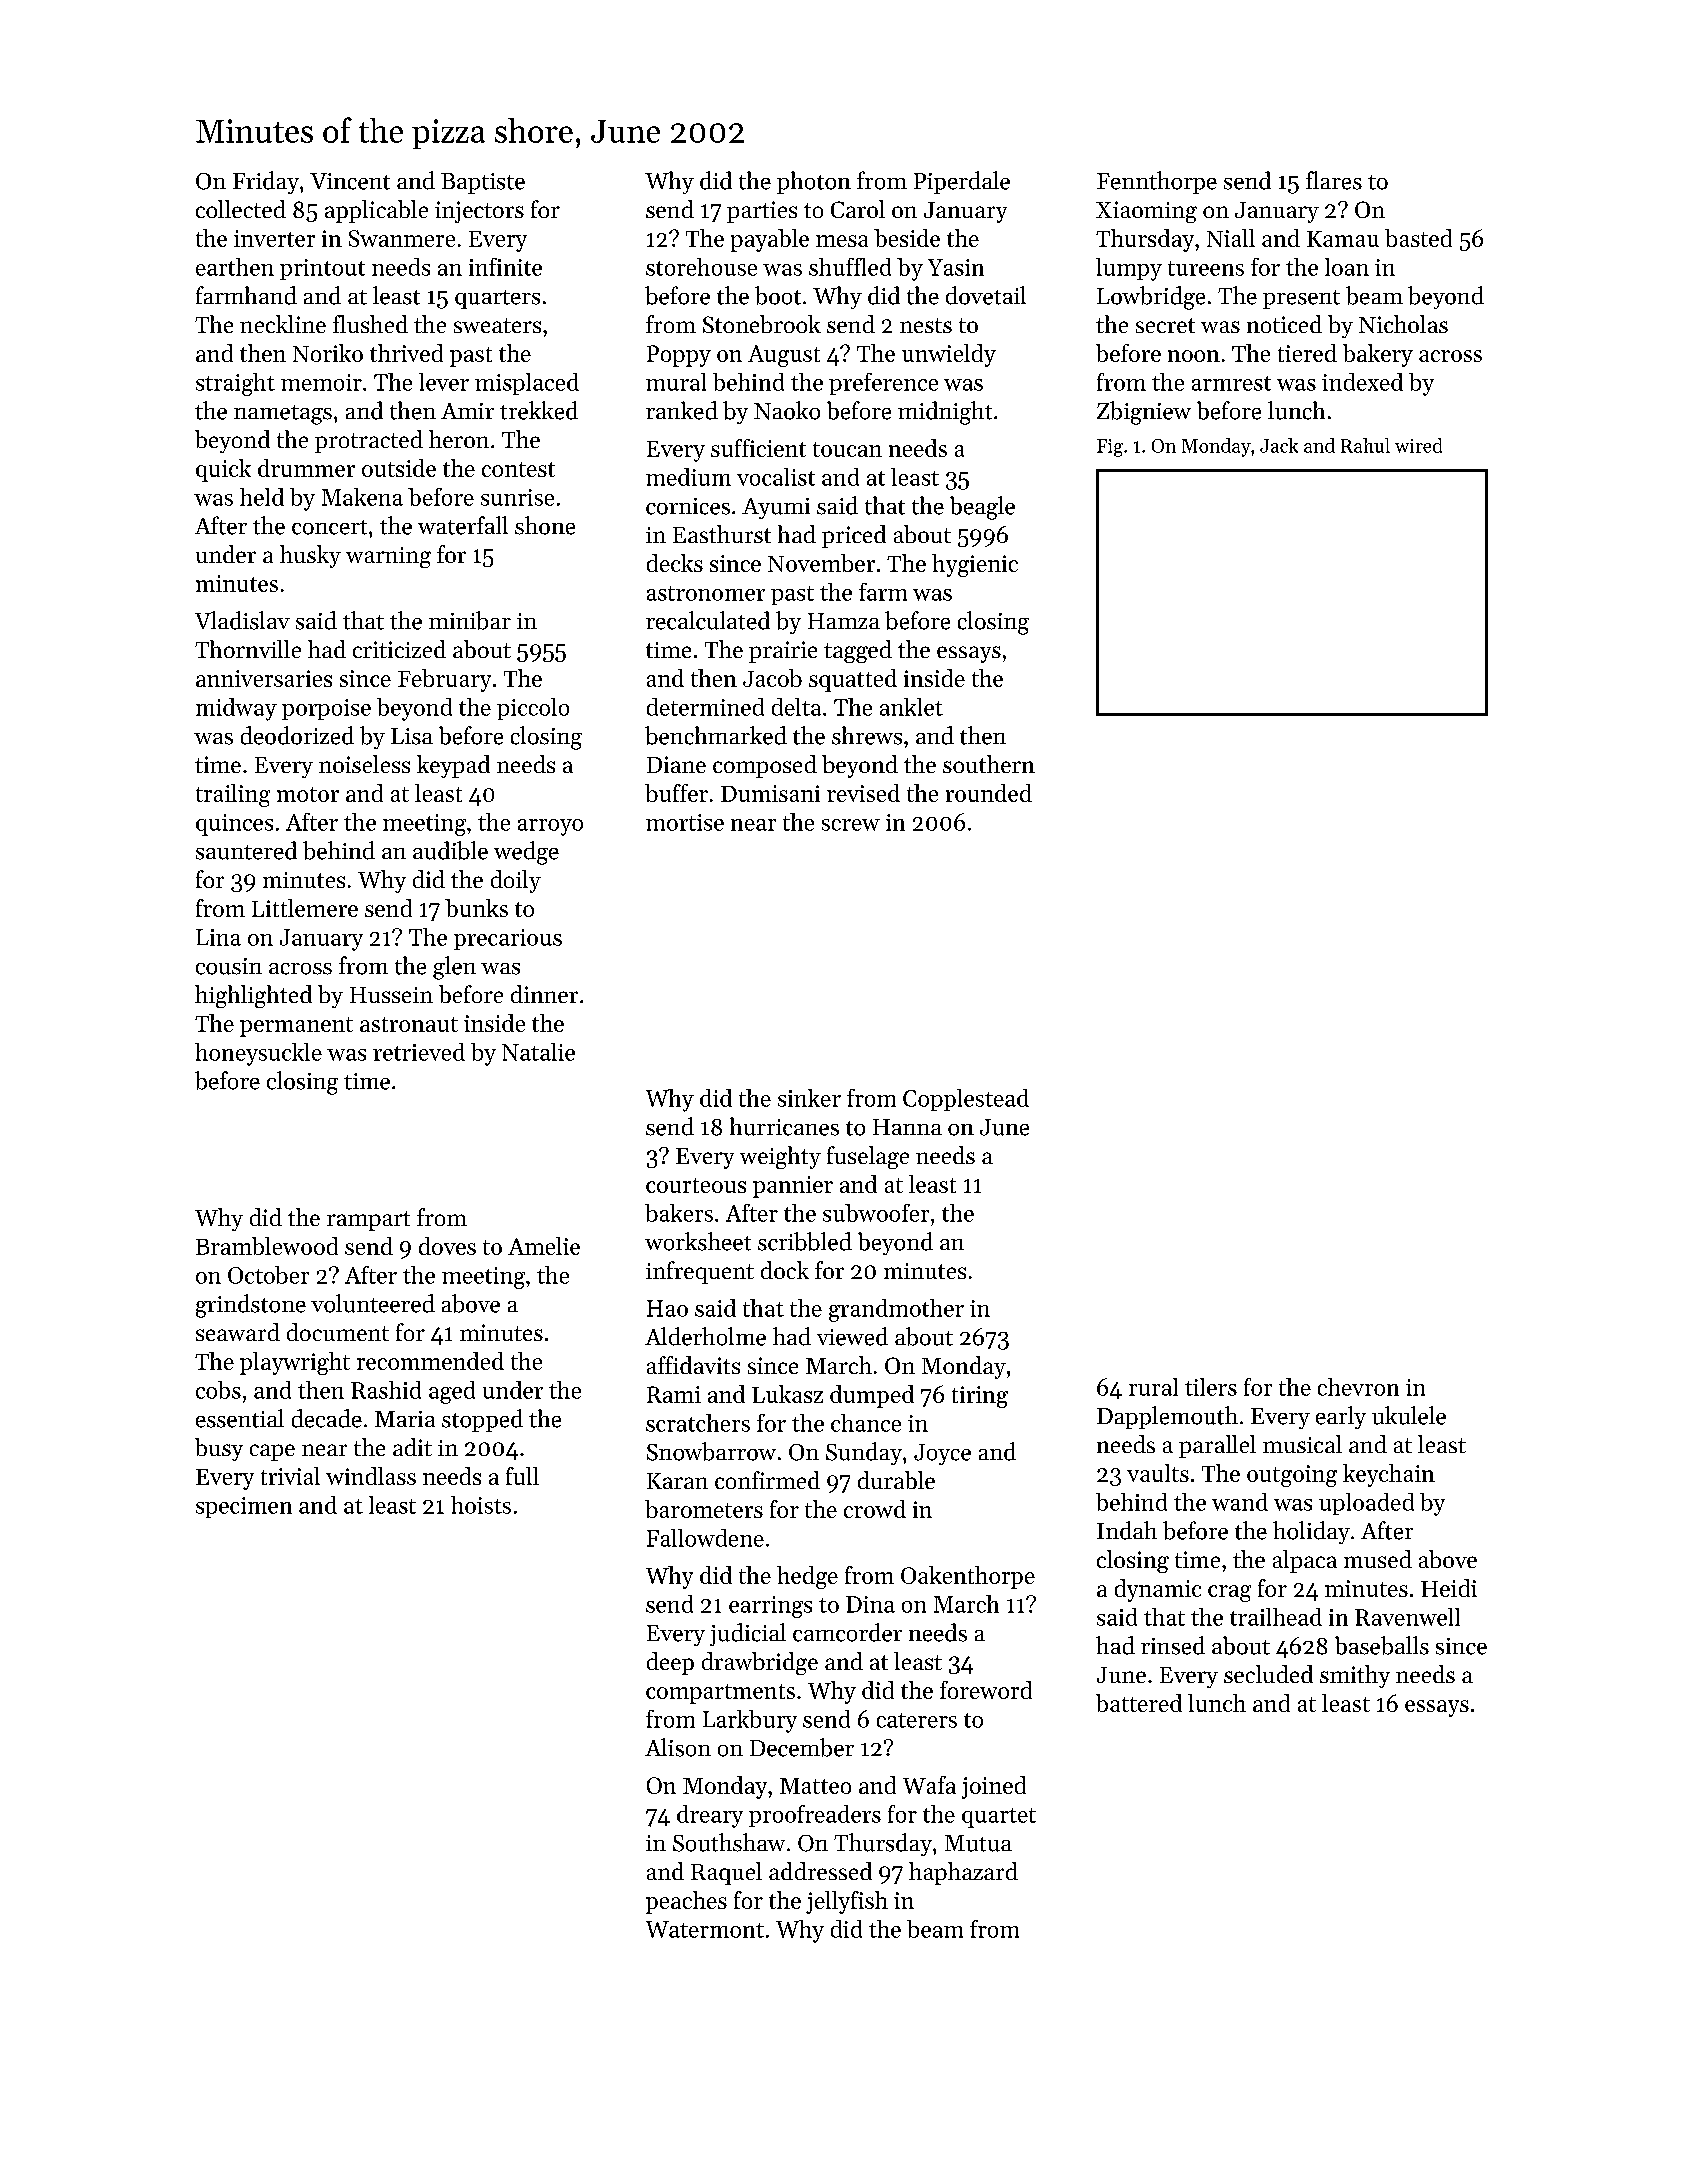  I want to click on Piperdale, so click(962, 182).
